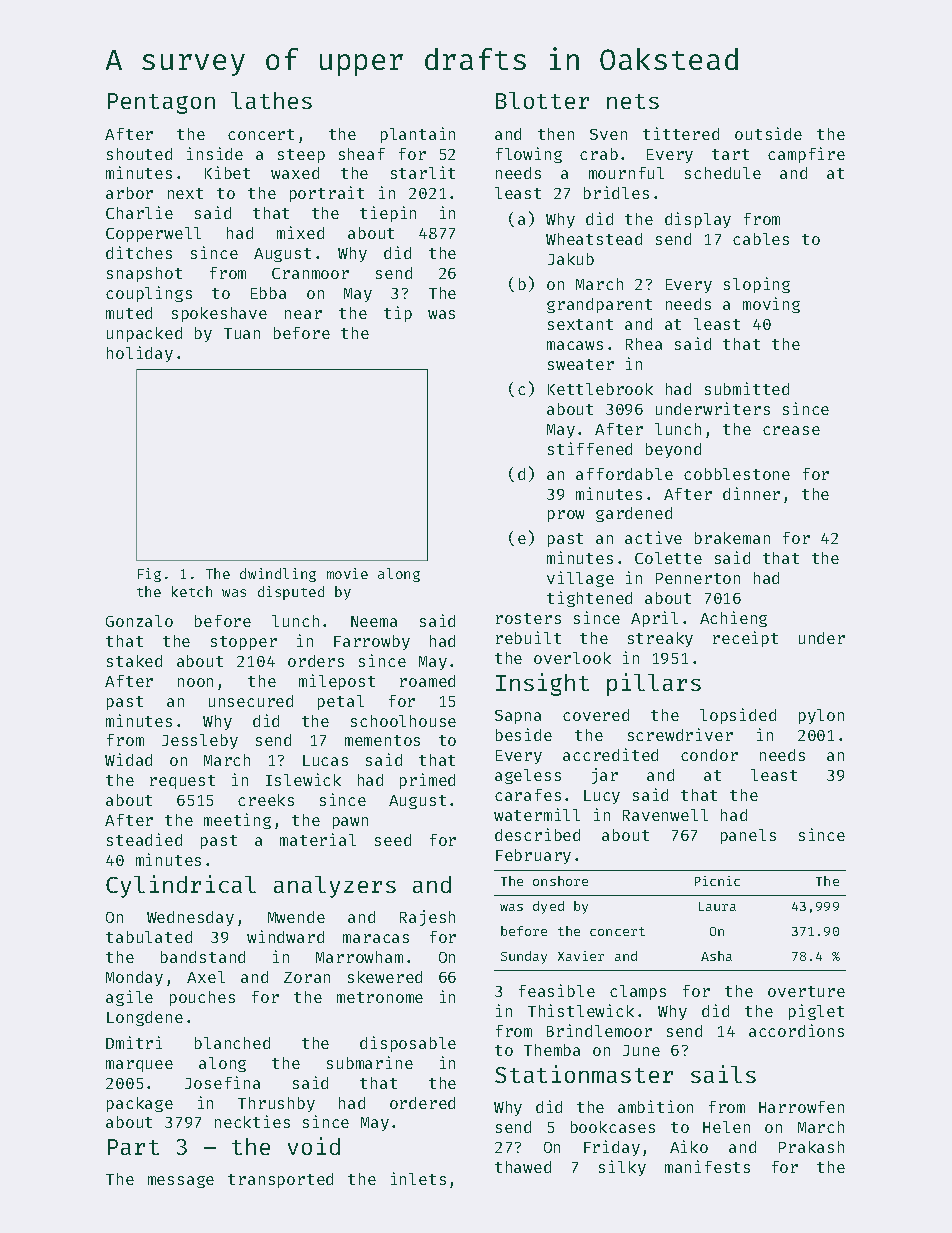 The width and height of the page is (952, 1233). I want to click on overture, so click(806, 991).
